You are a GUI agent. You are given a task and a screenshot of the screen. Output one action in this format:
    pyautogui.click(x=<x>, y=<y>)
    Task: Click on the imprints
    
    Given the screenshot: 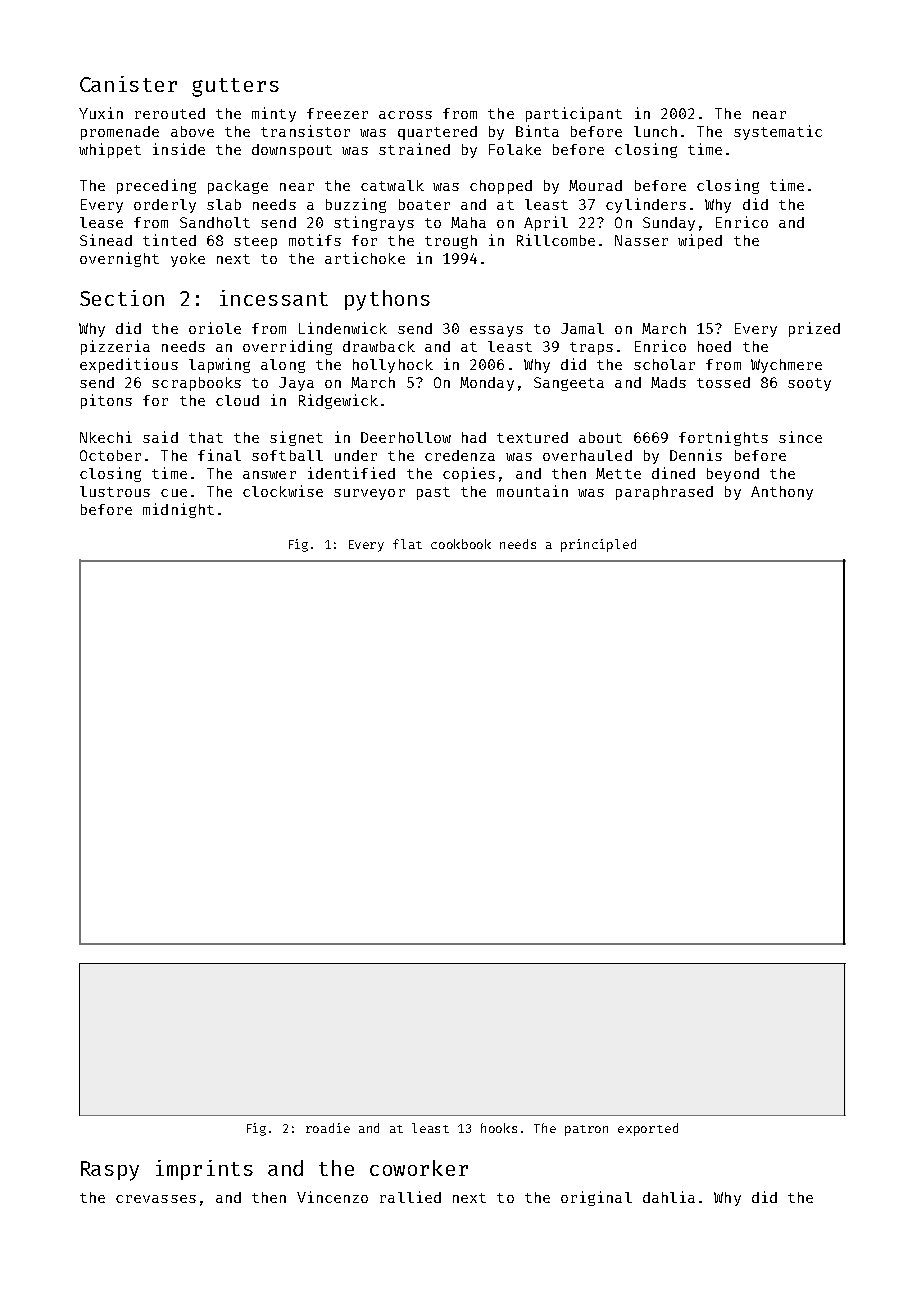 What is the action you would take?
    pyautogui.click(x=204, y=1170)
